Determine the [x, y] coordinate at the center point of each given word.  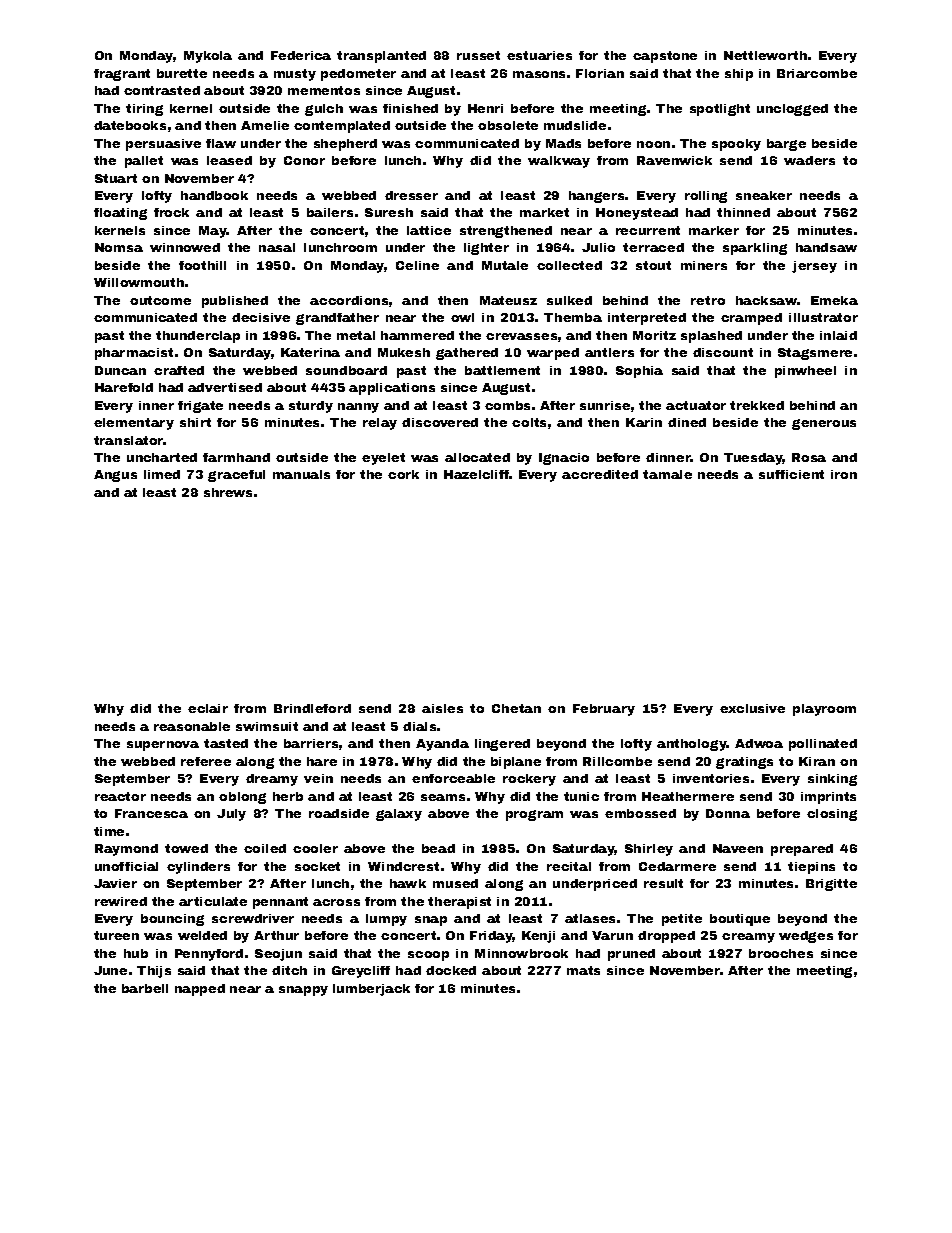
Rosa [809, 457]
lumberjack [371, 990]
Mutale [505, 265]
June [110, 970]
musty [295, 75]
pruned [631, 955]
